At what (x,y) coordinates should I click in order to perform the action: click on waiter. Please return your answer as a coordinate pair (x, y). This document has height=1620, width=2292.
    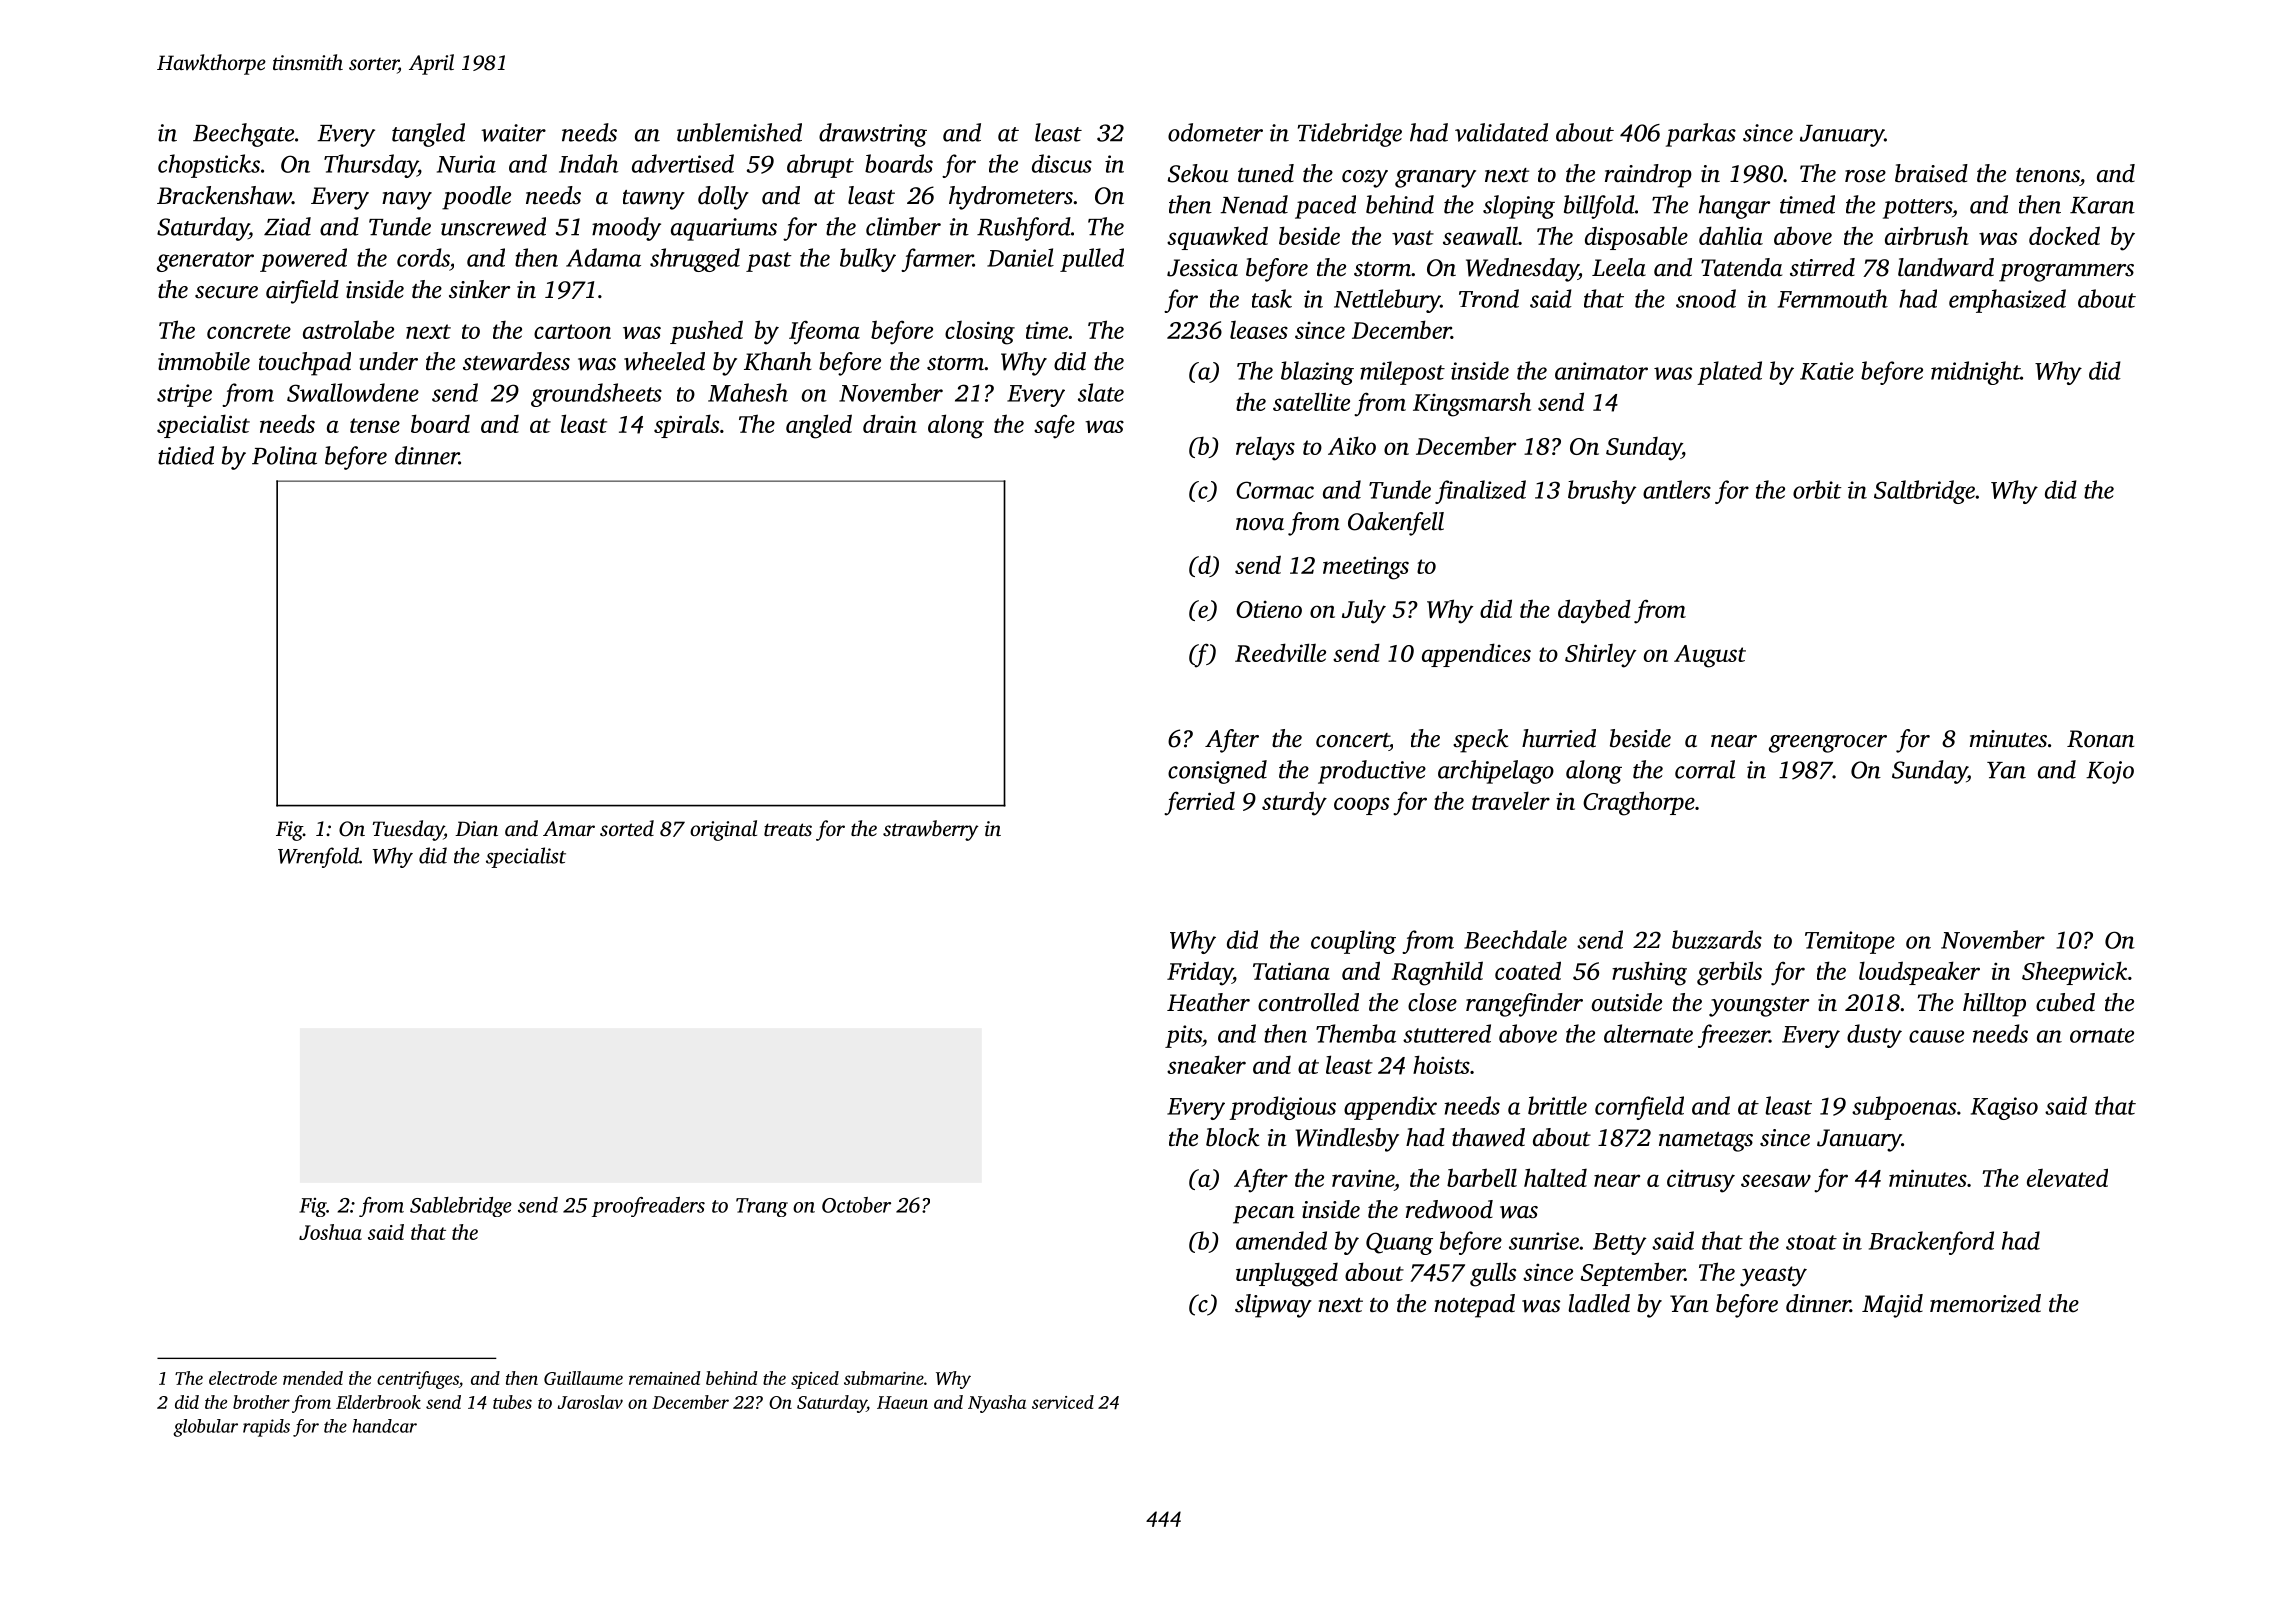
    Looking at the image, I should click on (513, 133).
